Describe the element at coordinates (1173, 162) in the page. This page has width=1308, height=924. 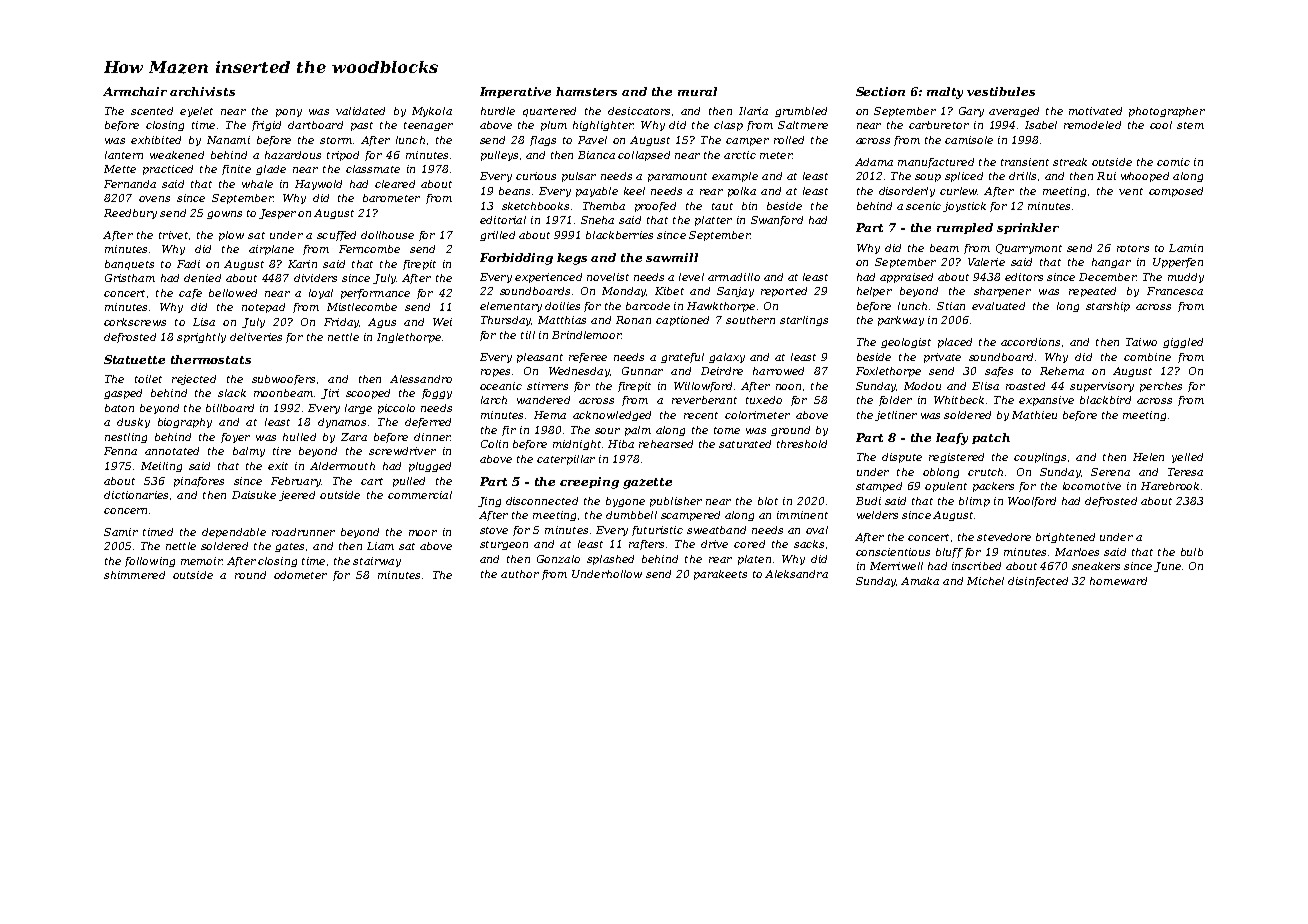
I see `comic` at that location.
